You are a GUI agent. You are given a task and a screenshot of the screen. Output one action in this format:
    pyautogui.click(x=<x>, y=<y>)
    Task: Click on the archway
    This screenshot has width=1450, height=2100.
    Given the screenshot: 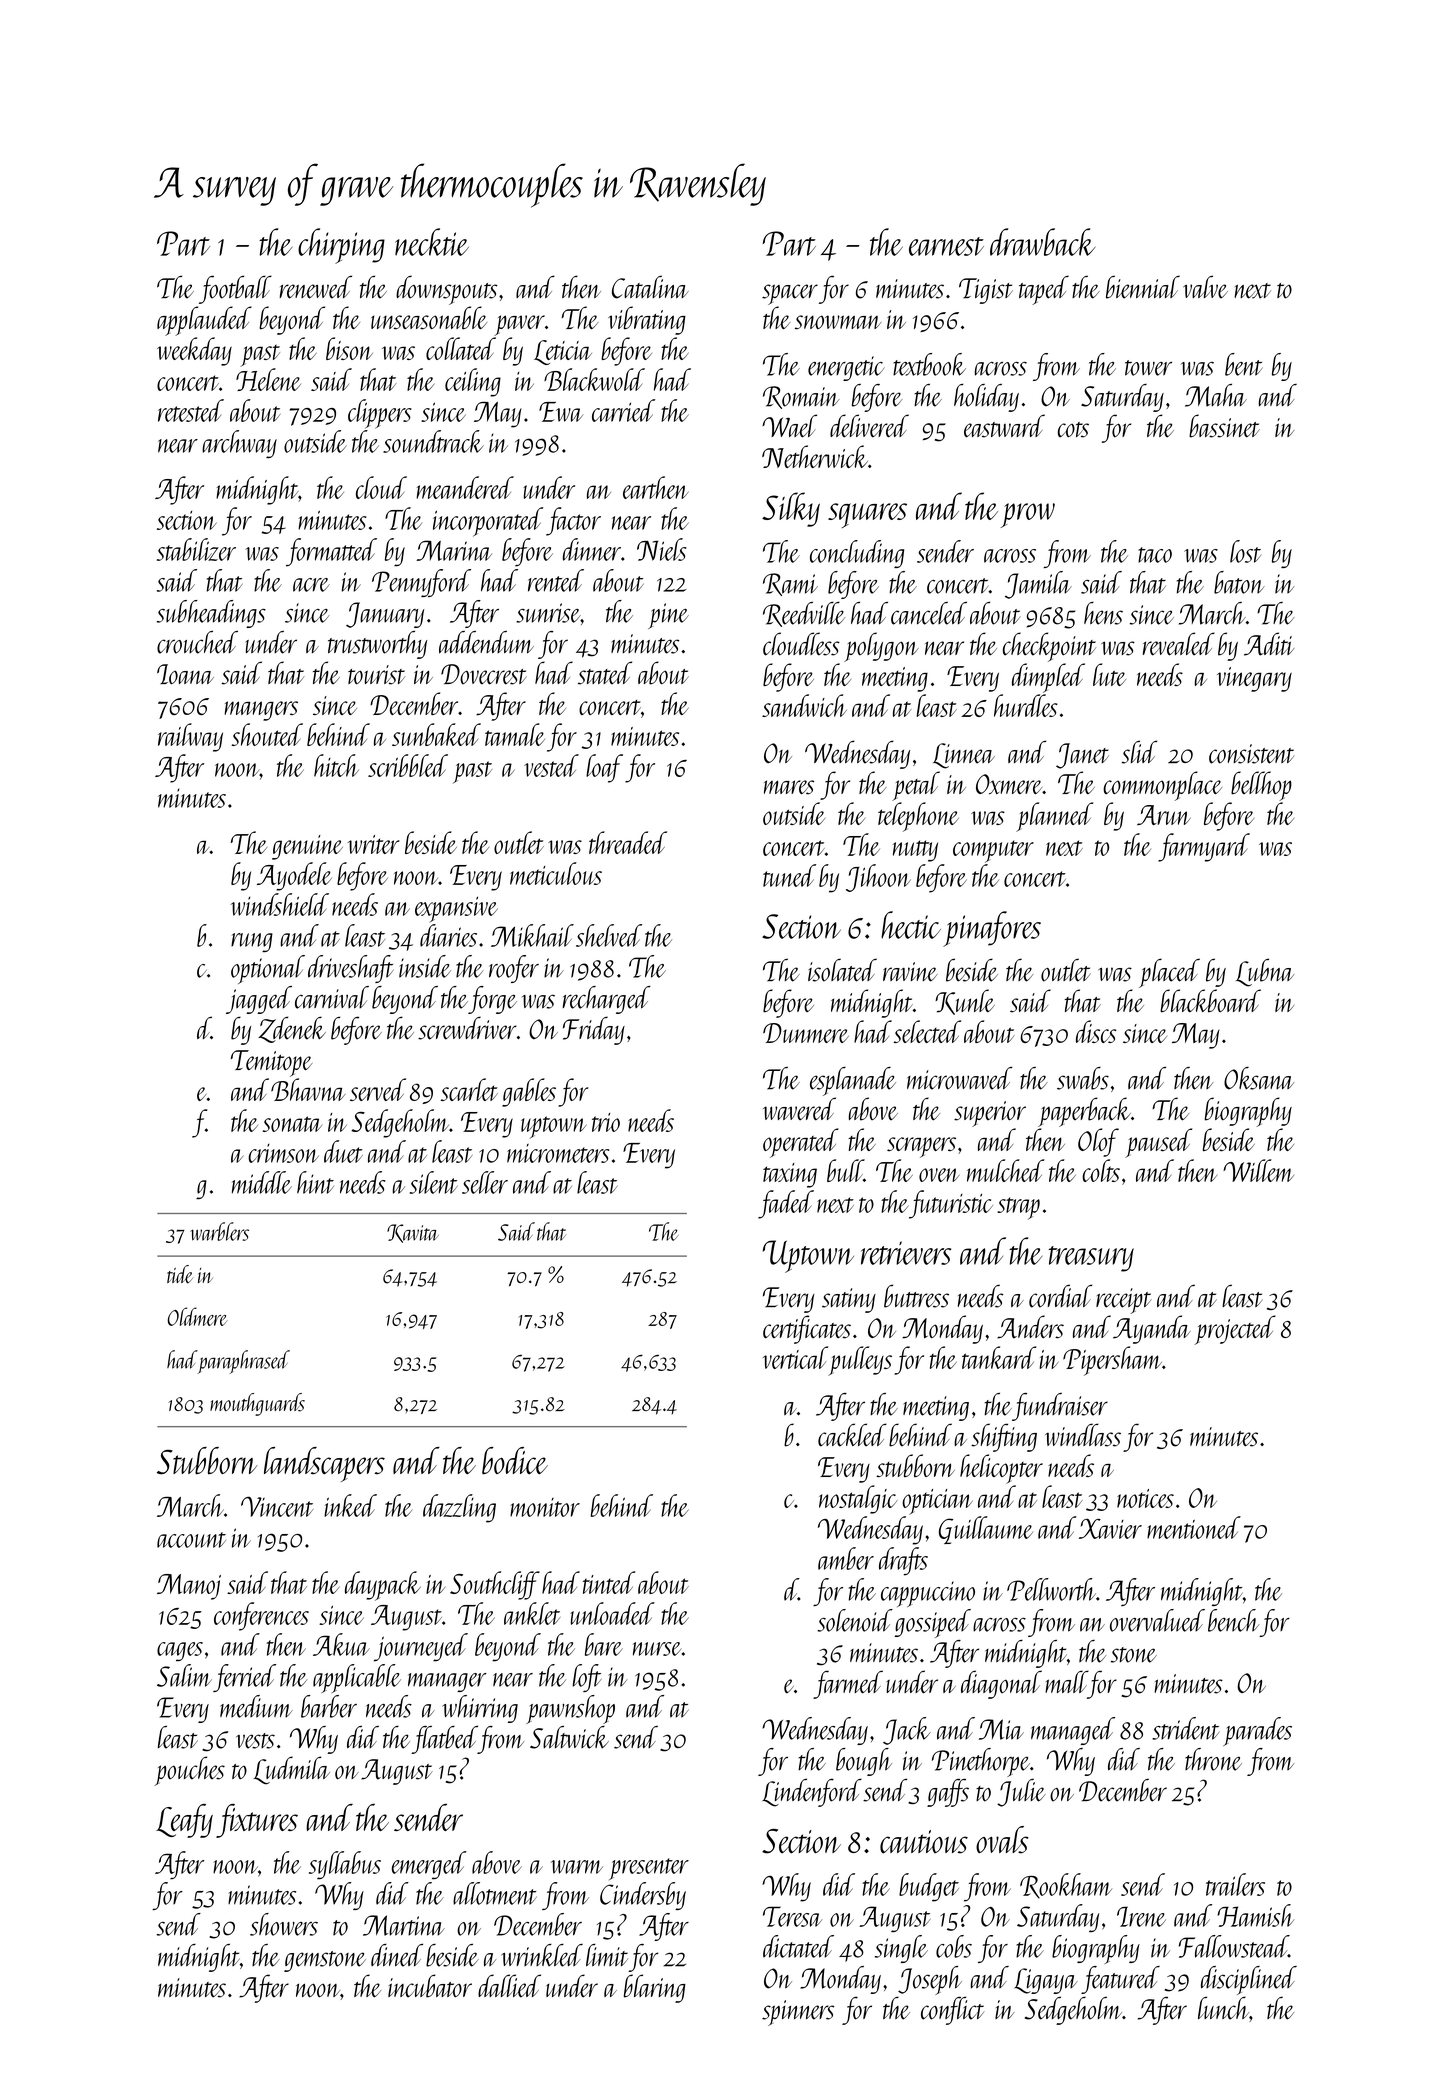 What is the action you would take?
    pyautogui.click(x=239, y=444)
